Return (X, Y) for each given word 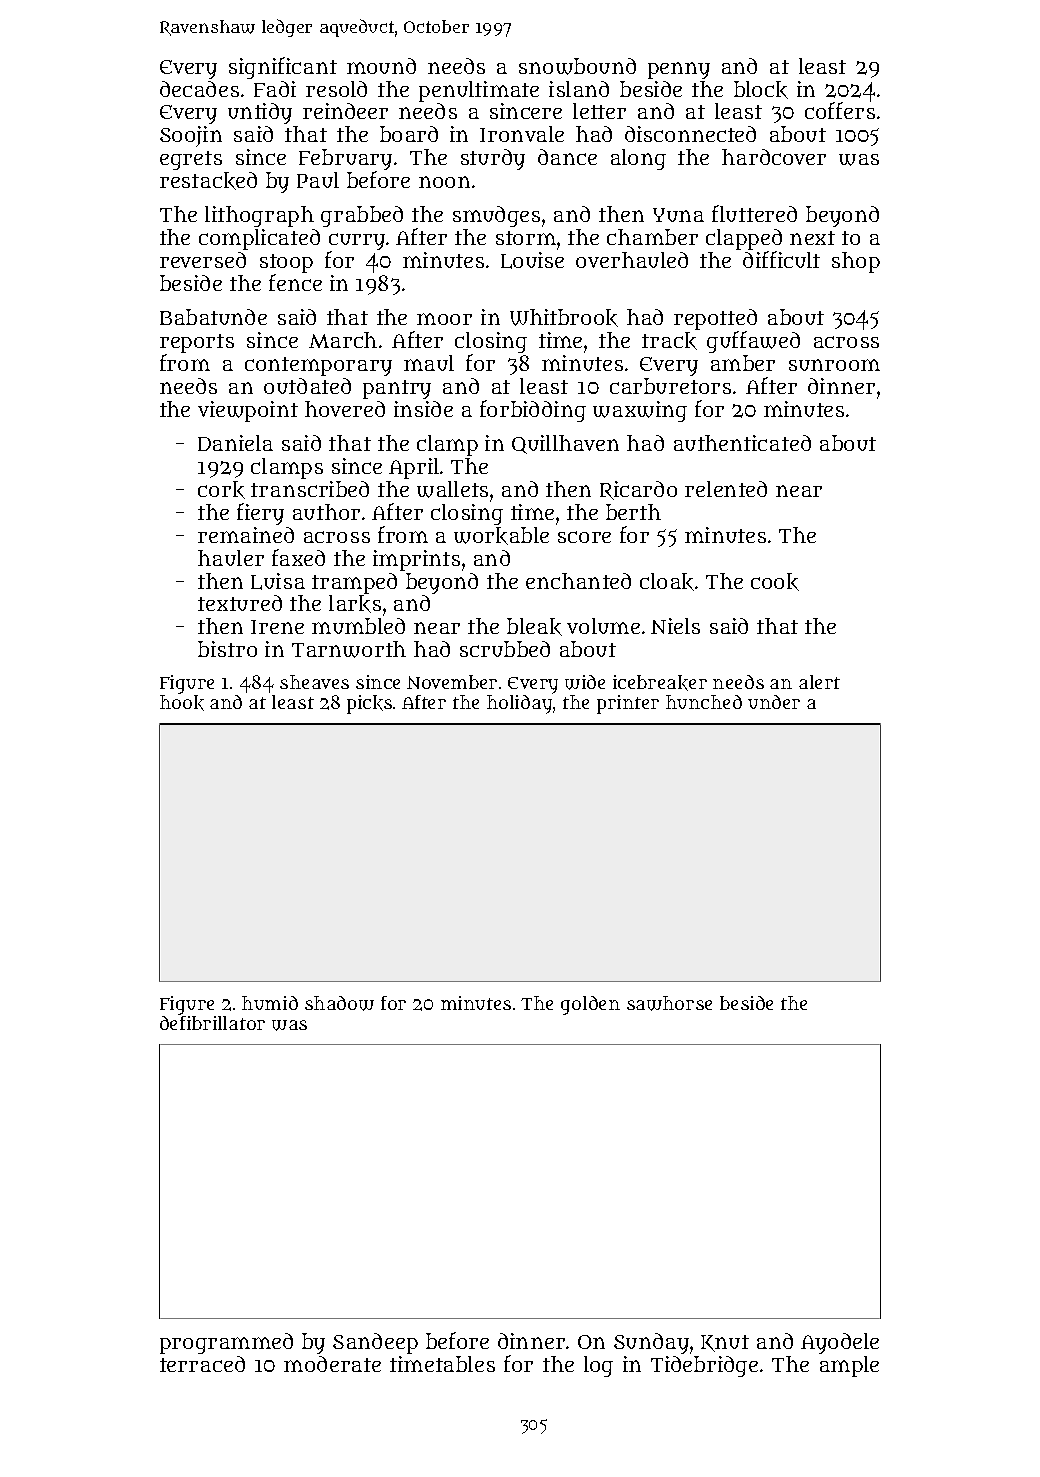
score (584, 537)
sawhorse (669, 1003)
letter (599, 111)
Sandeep (375, 1343)
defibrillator (212, 1023)
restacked (208, 181)
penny (679, 70)
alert (819, 682)
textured (240, 603)
